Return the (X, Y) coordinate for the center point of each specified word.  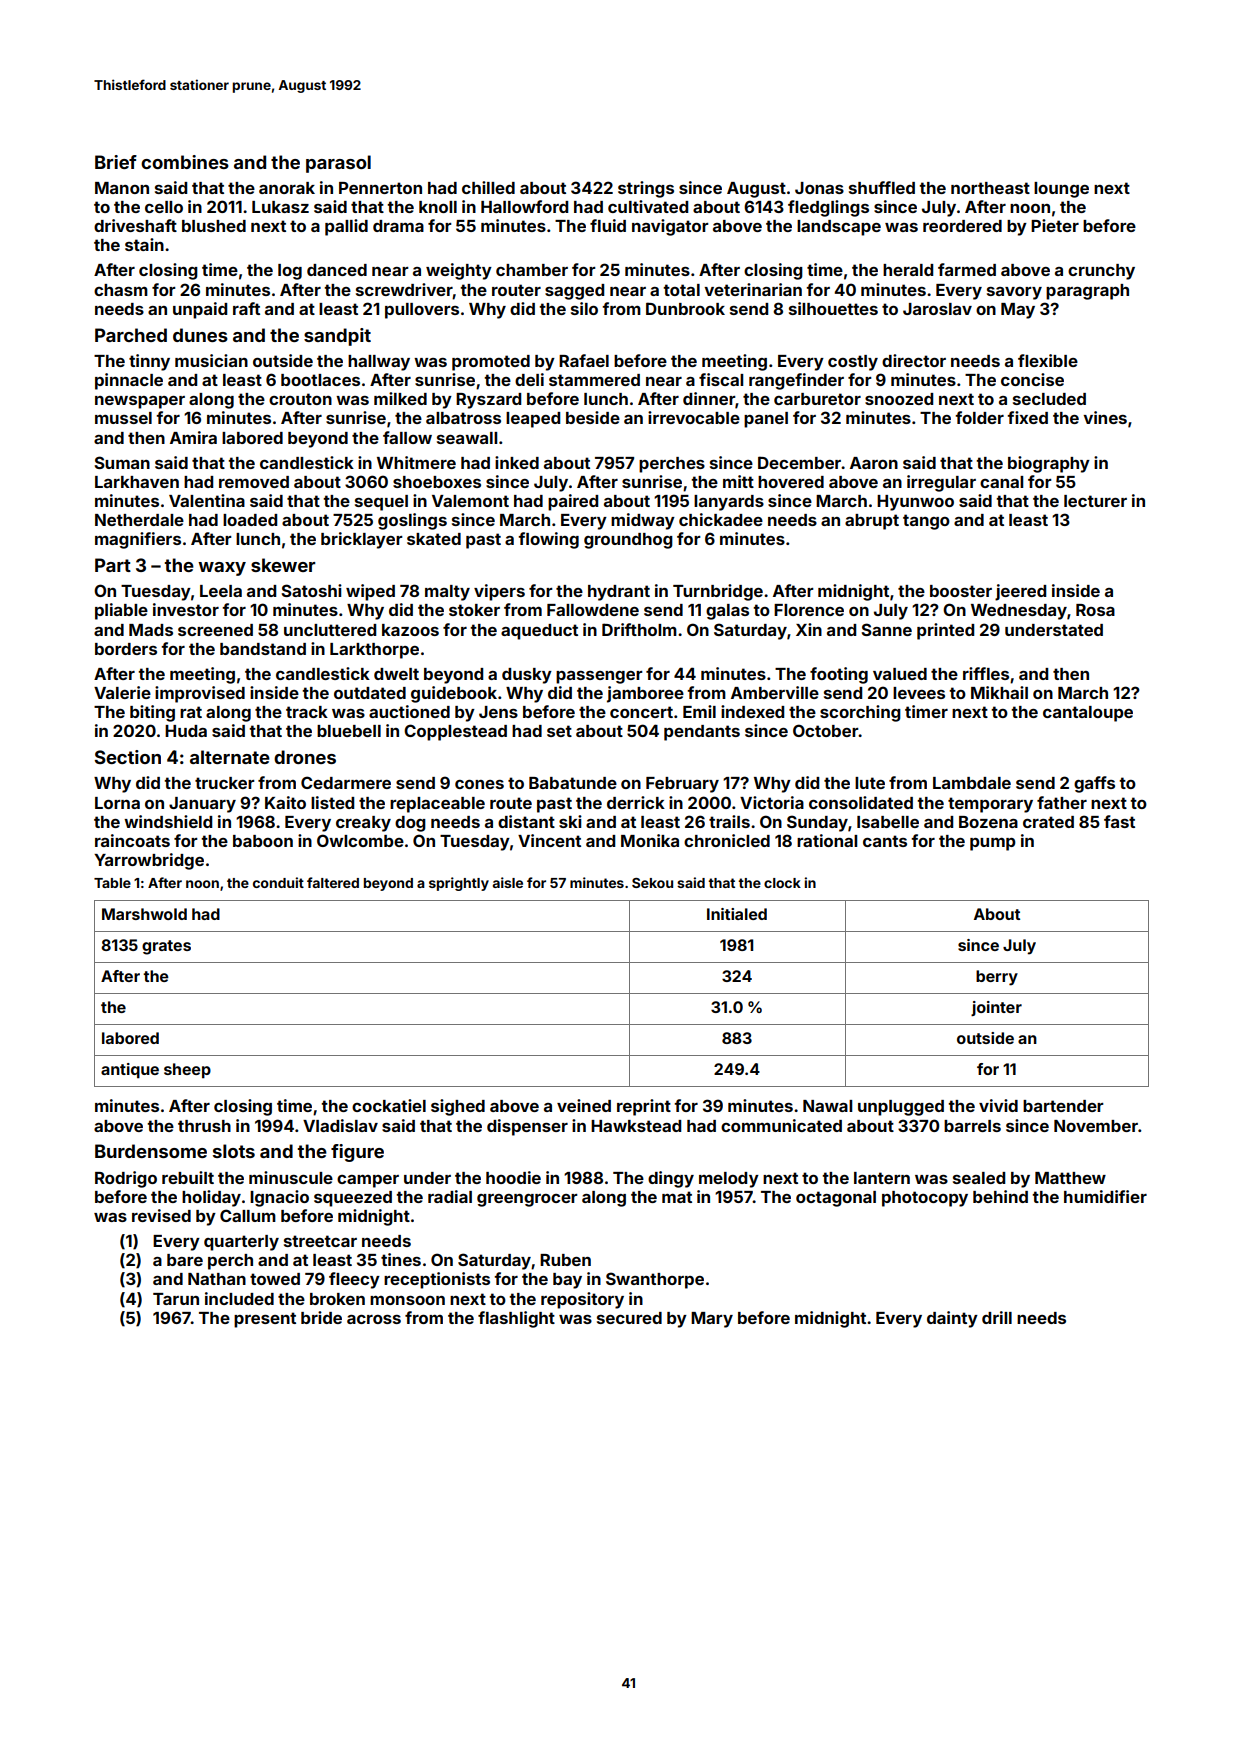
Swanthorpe (655, 1280)
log (290, 272)
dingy (671, 1179)
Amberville (775, 692)
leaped (533, 420)
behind (1000, 1196)
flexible (1048, 360)
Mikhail (999, 692)
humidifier (1105, 1196)
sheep (187, 1071)
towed (275, 1279)
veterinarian (753, 289)
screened (215, 630)
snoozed (899, 399)
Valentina (207, 500)
